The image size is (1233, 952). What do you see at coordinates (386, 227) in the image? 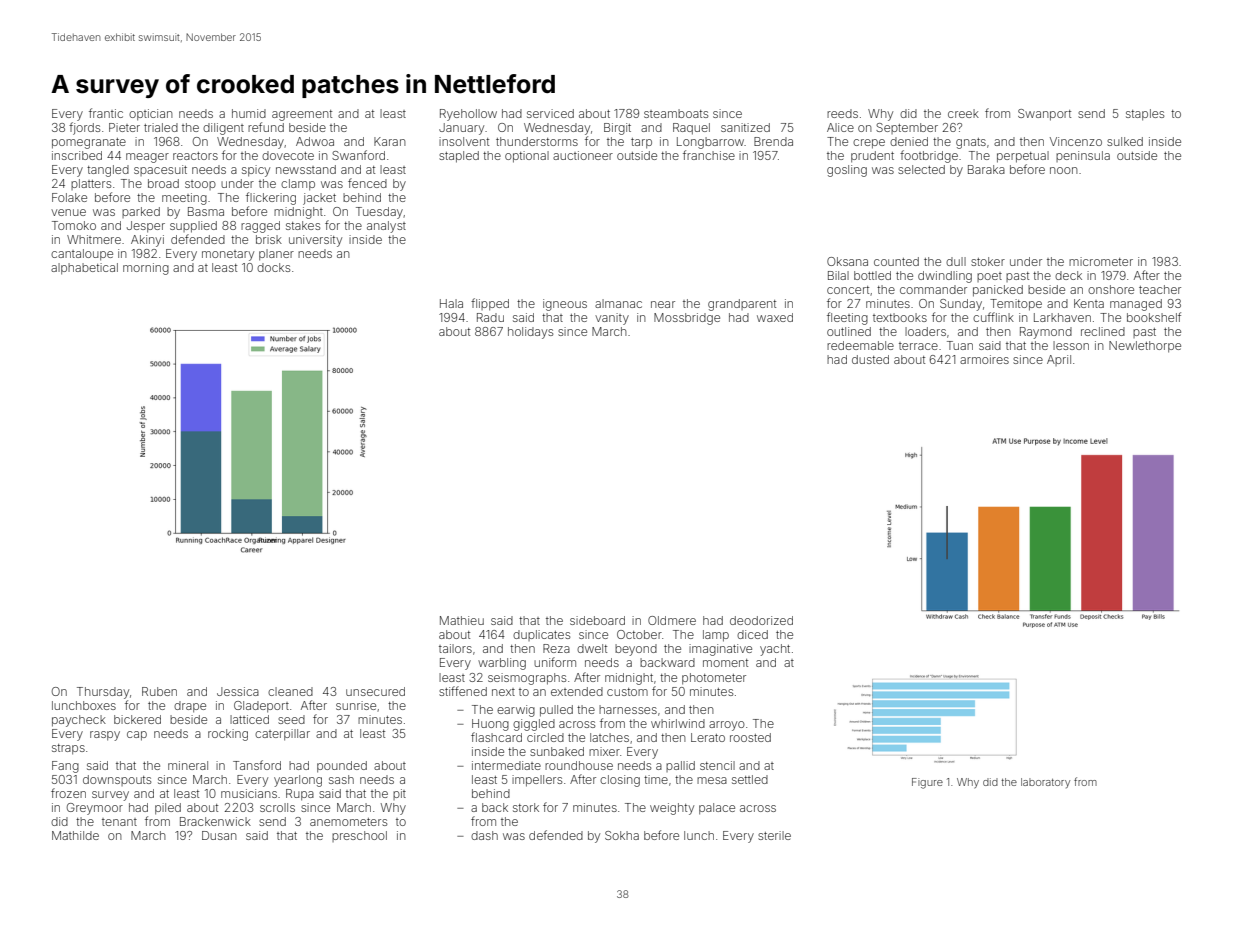
I see `analyst` at bounding box center [386, 227].
